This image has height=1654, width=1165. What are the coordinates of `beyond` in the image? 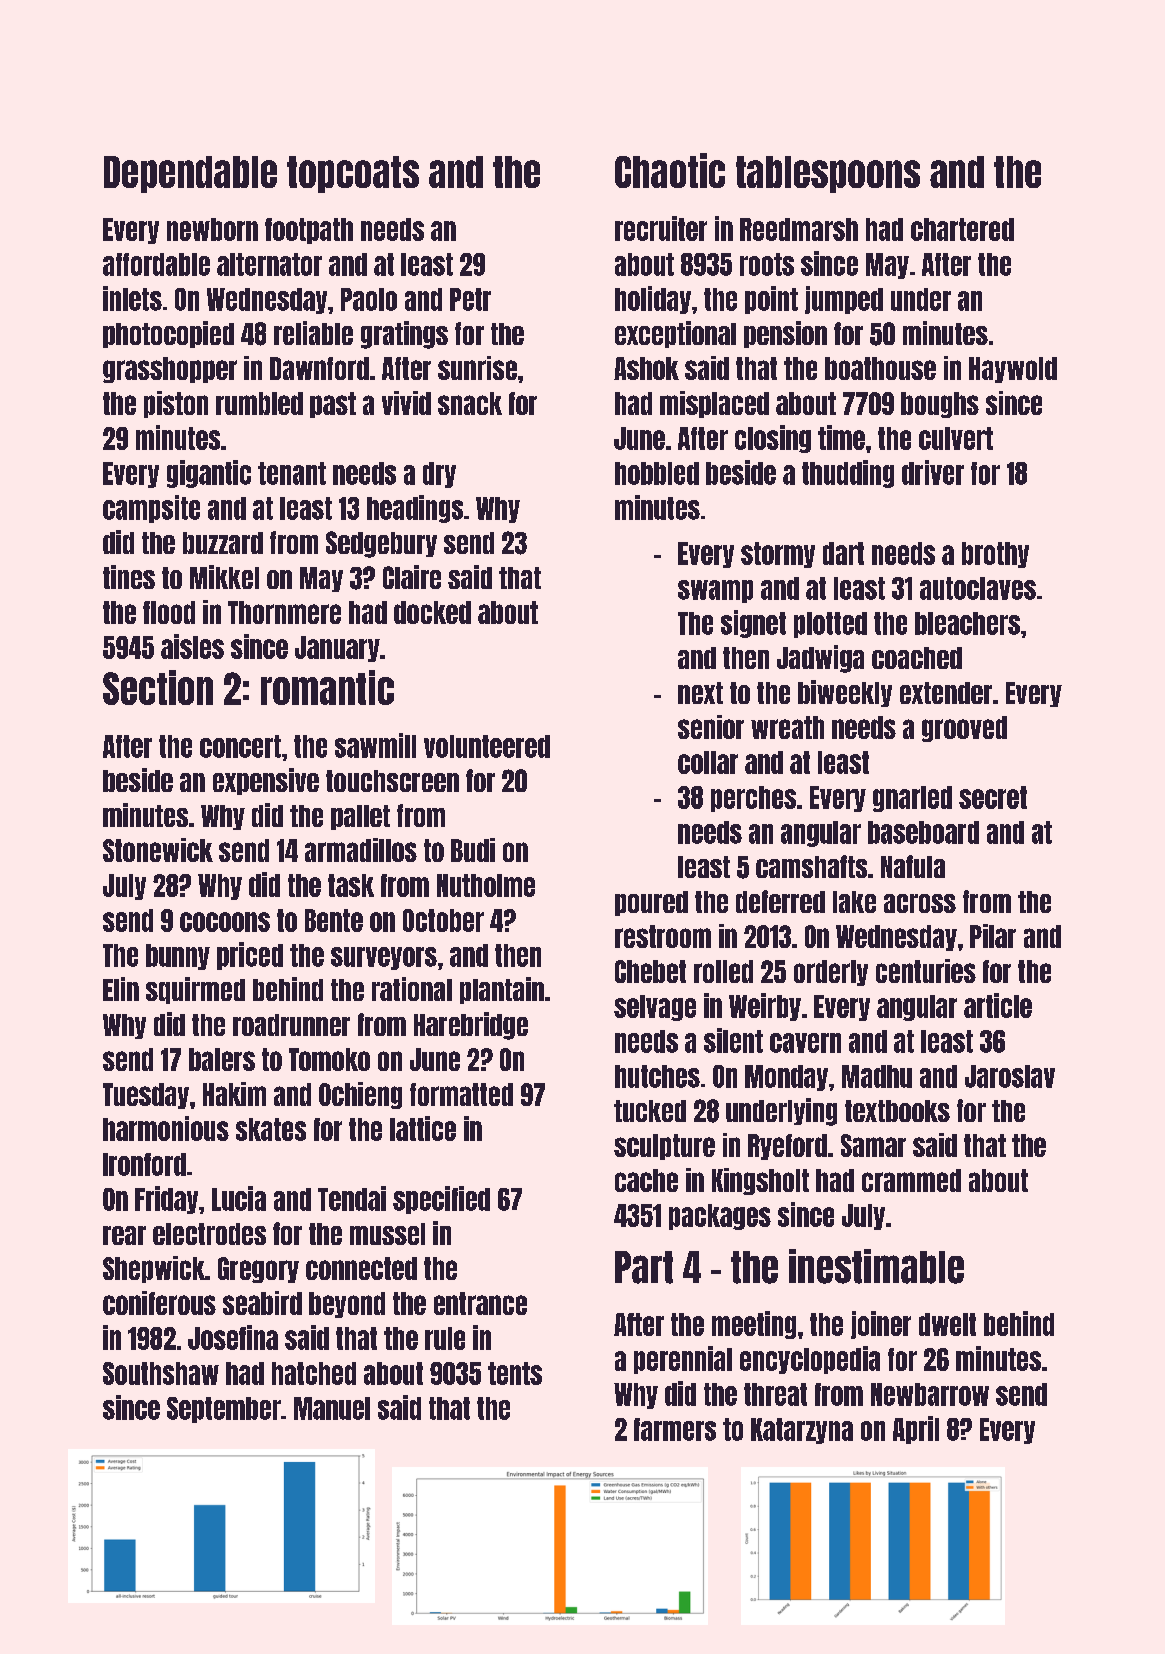 It's located at (347, 1305).
